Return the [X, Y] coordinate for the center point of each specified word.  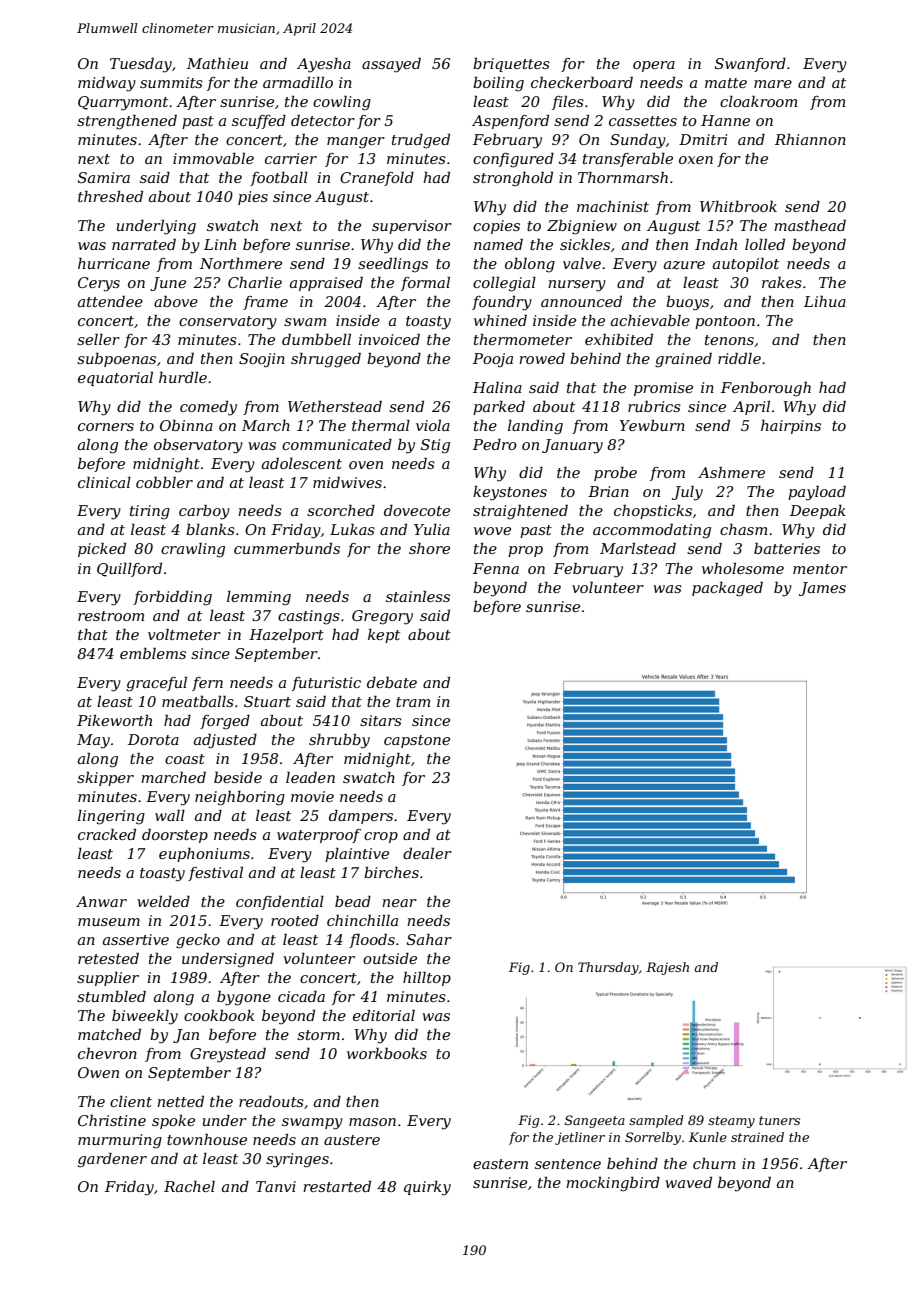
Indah [716, 244]
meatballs [198, 701]
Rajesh [667, 968]
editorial [384, 1015]
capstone [417, 741]
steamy [731, 1122]
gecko [198, 941]
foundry [502, 303]
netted [180, 1101]
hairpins [791, 427]
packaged [727, 589]
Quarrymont [123, 103]
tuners [779, 1120]
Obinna [186, 425]
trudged [421, 141]
